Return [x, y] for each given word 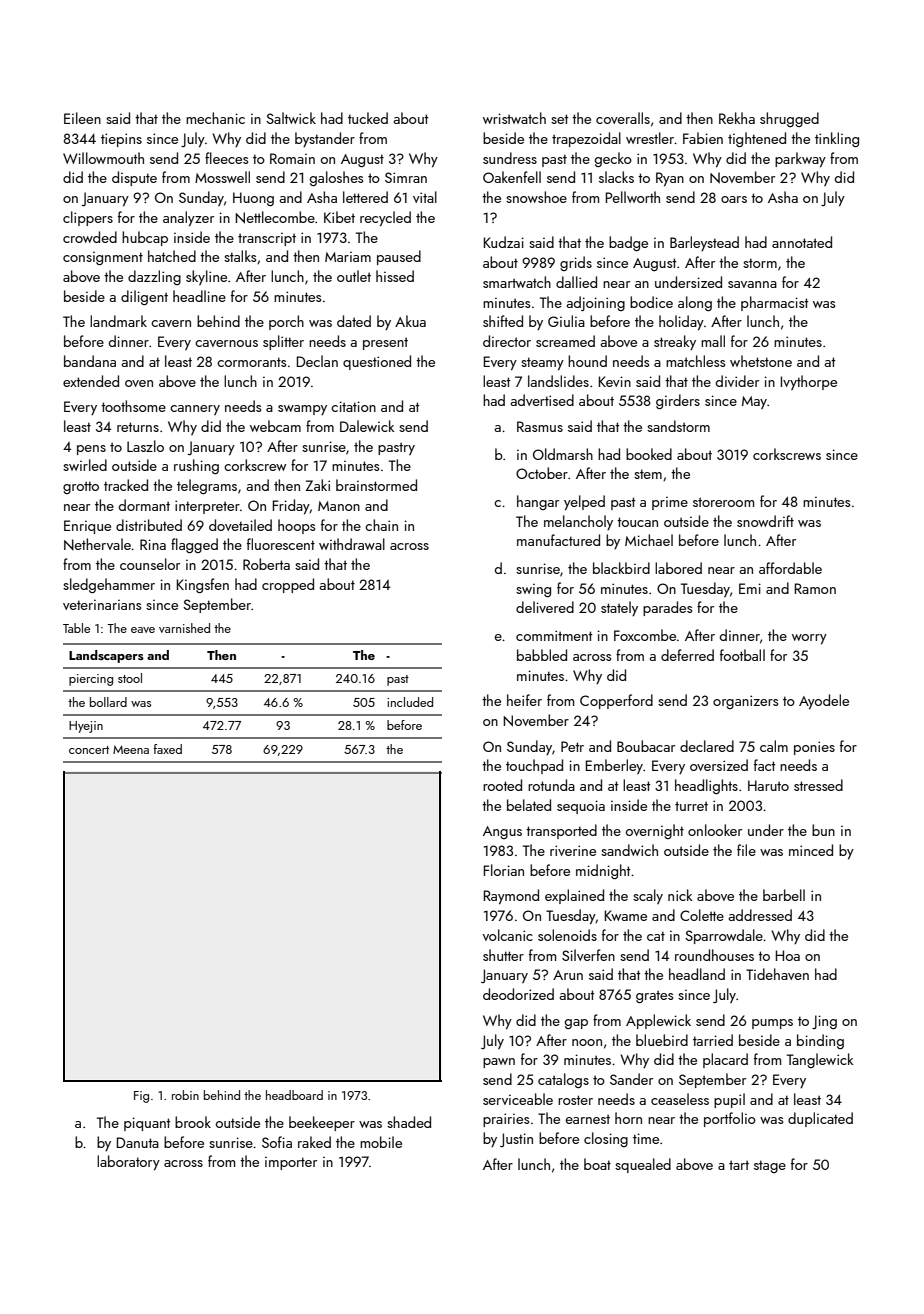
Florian [504, 870]
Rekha [737, 118]
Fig [141, 1097]
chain [381, 525]
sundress [510, 158]
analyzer [188, 218]
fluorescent [281, 544]
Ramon [815, 588]
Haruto [768, 785]
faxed [168, 749]
